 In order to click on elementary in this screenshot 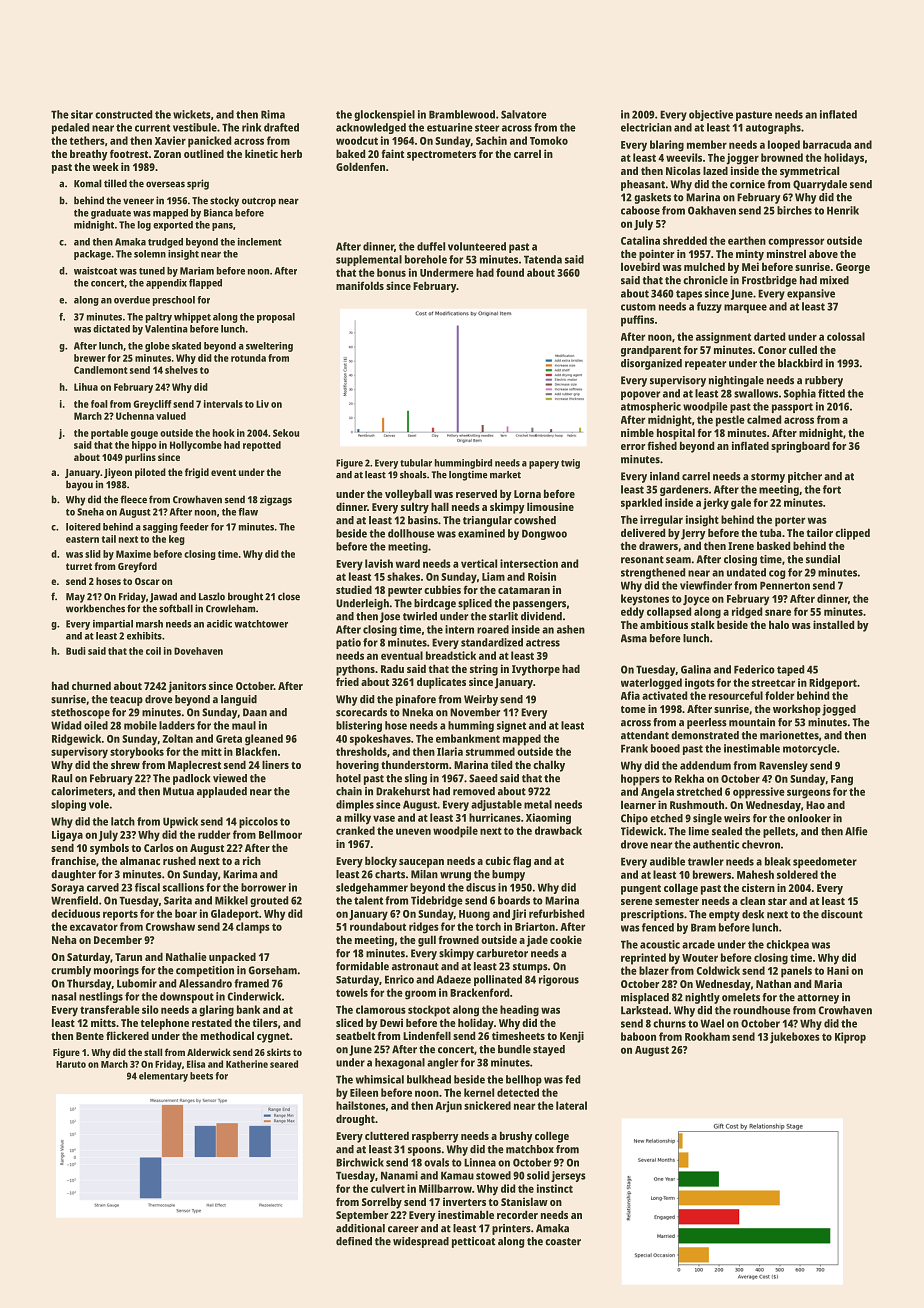, I will do `click(163, 1077)`.
